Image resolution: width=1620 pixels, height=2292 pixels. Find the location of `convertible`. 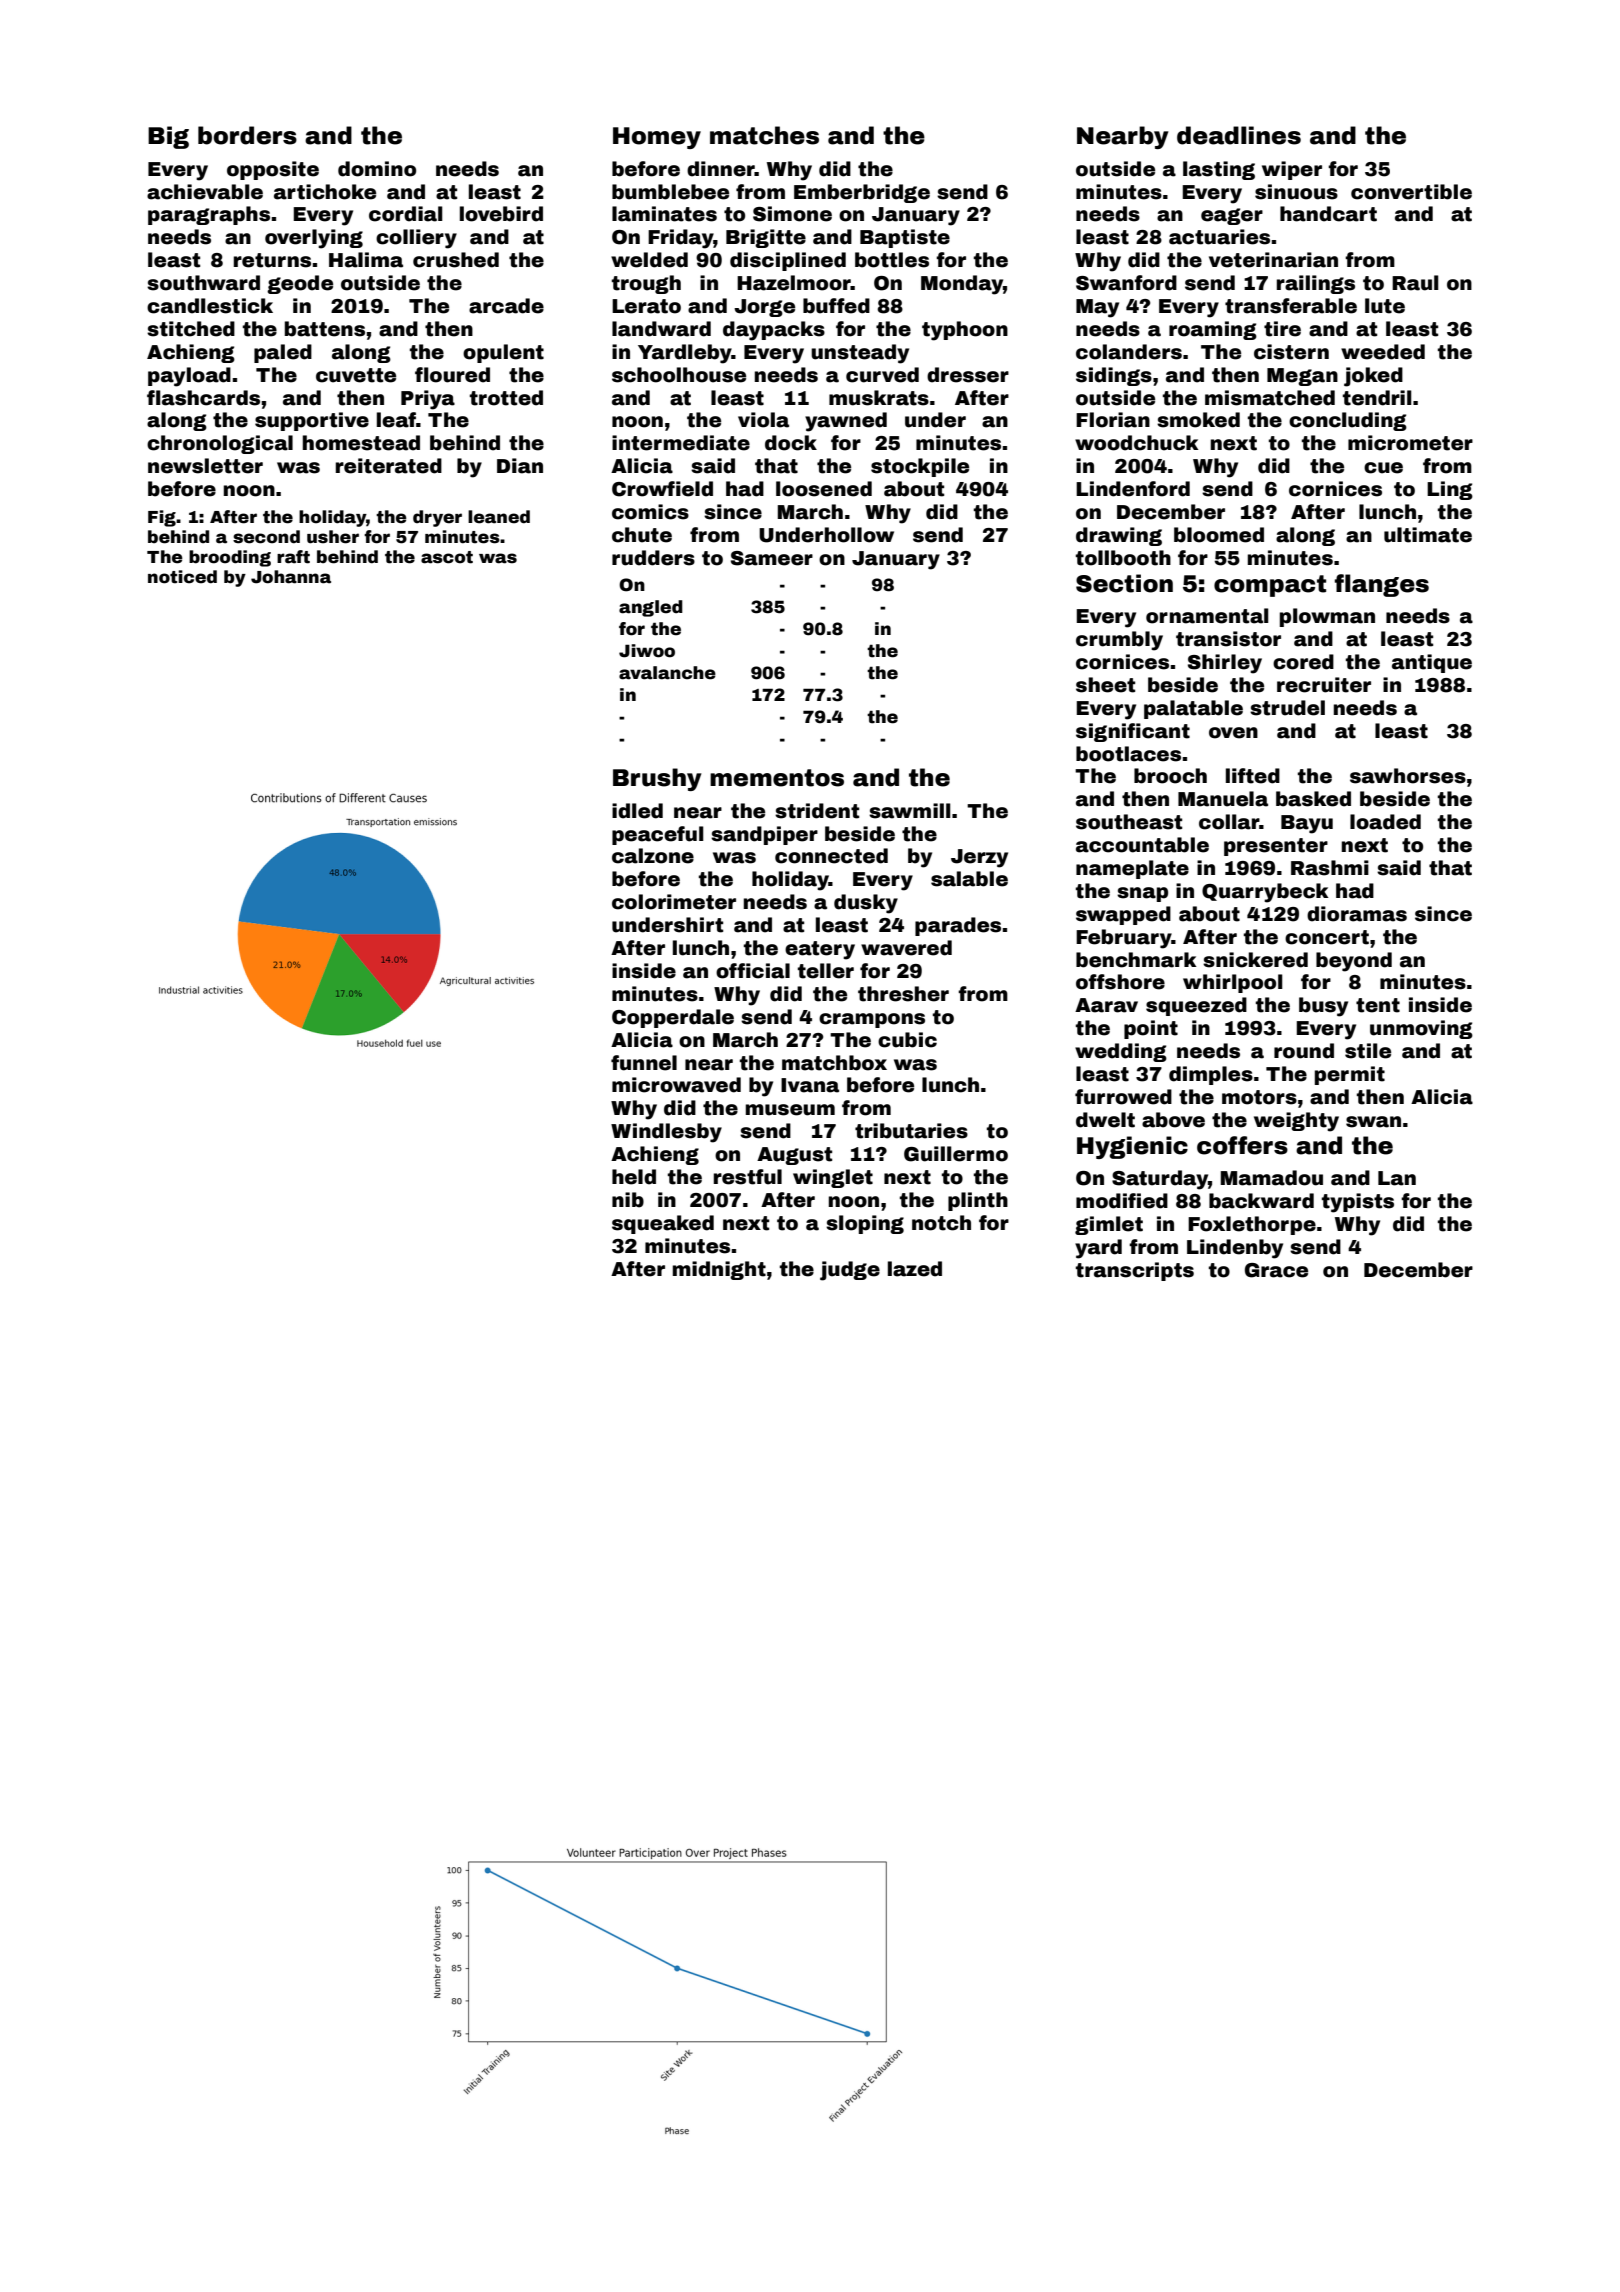

convertible is located at coordinates (1411, 192).
